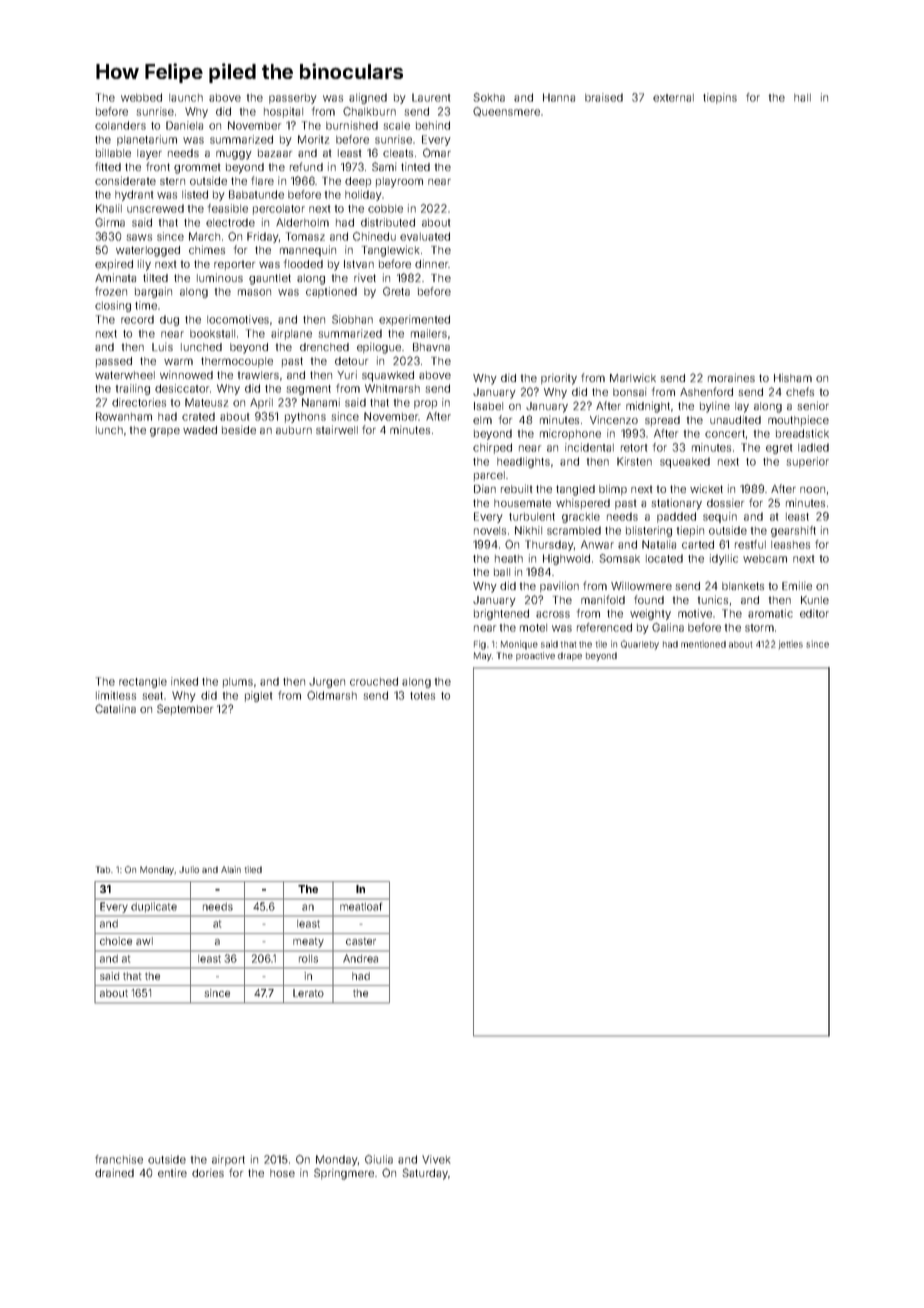 This image has height=1308, width=924. I want to click on Vivek, so click(436, 1159).
